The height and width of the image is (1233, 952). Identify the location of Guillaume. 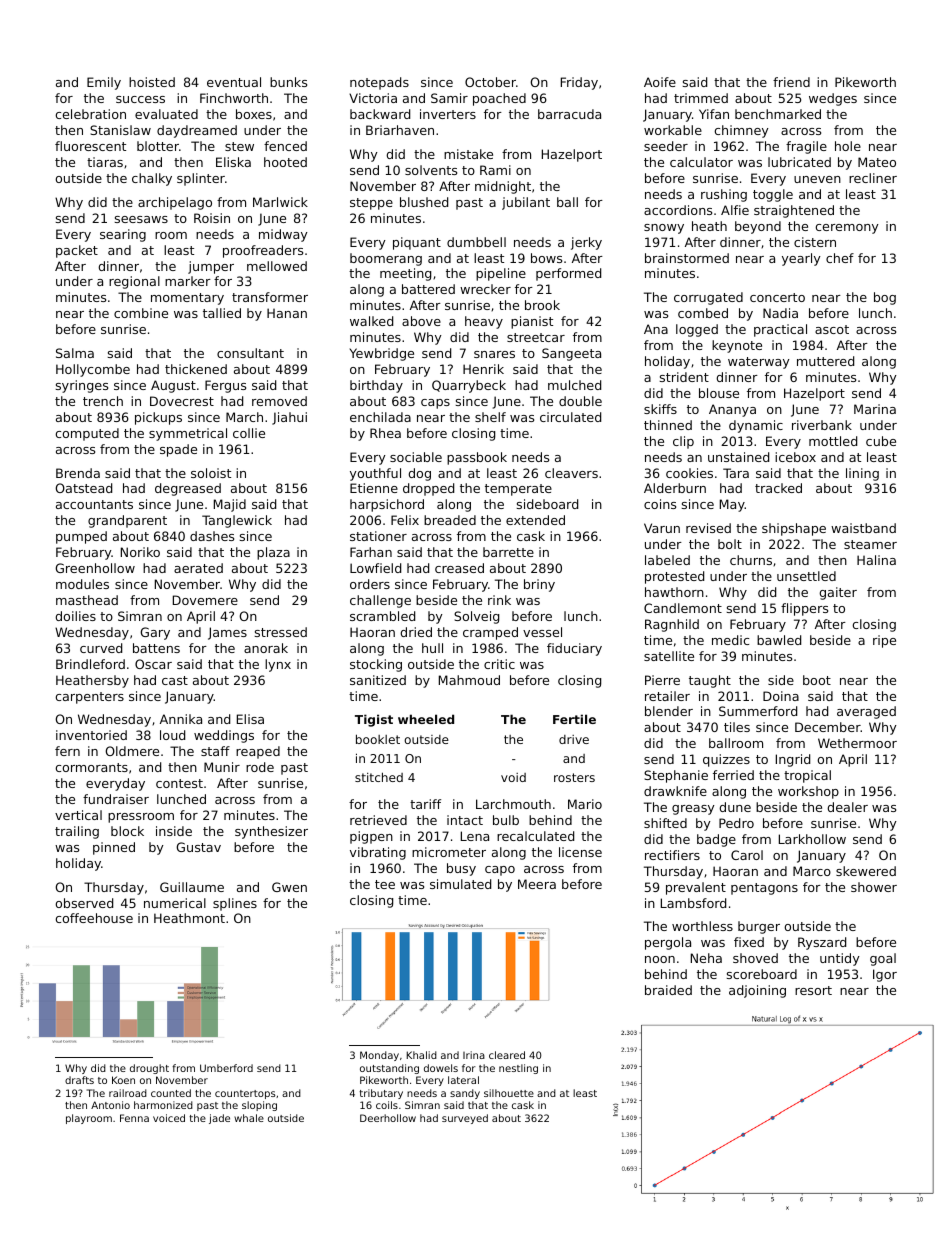
(192, 887).
